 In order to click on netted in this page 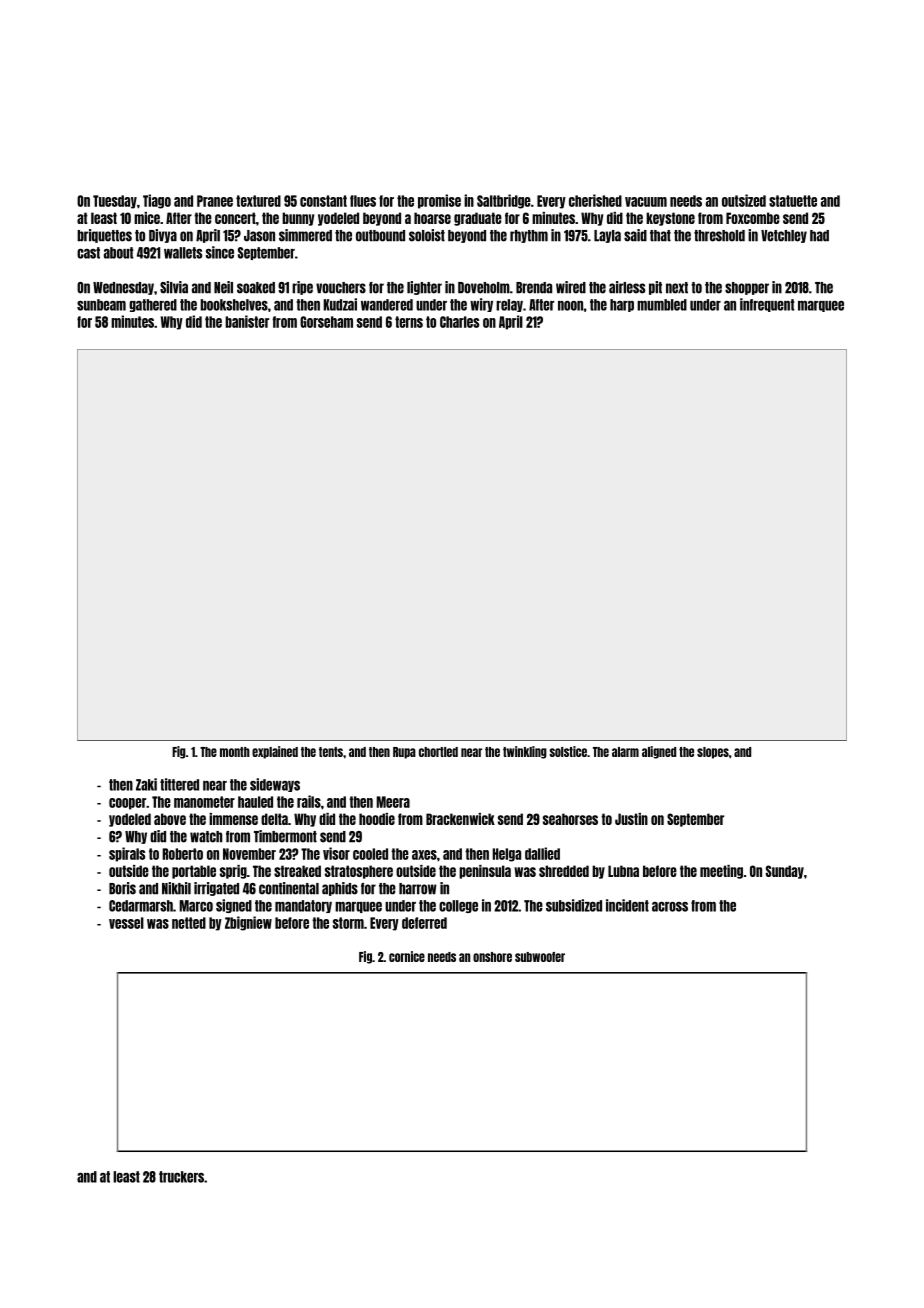, I will do `click(189, 923)`.
